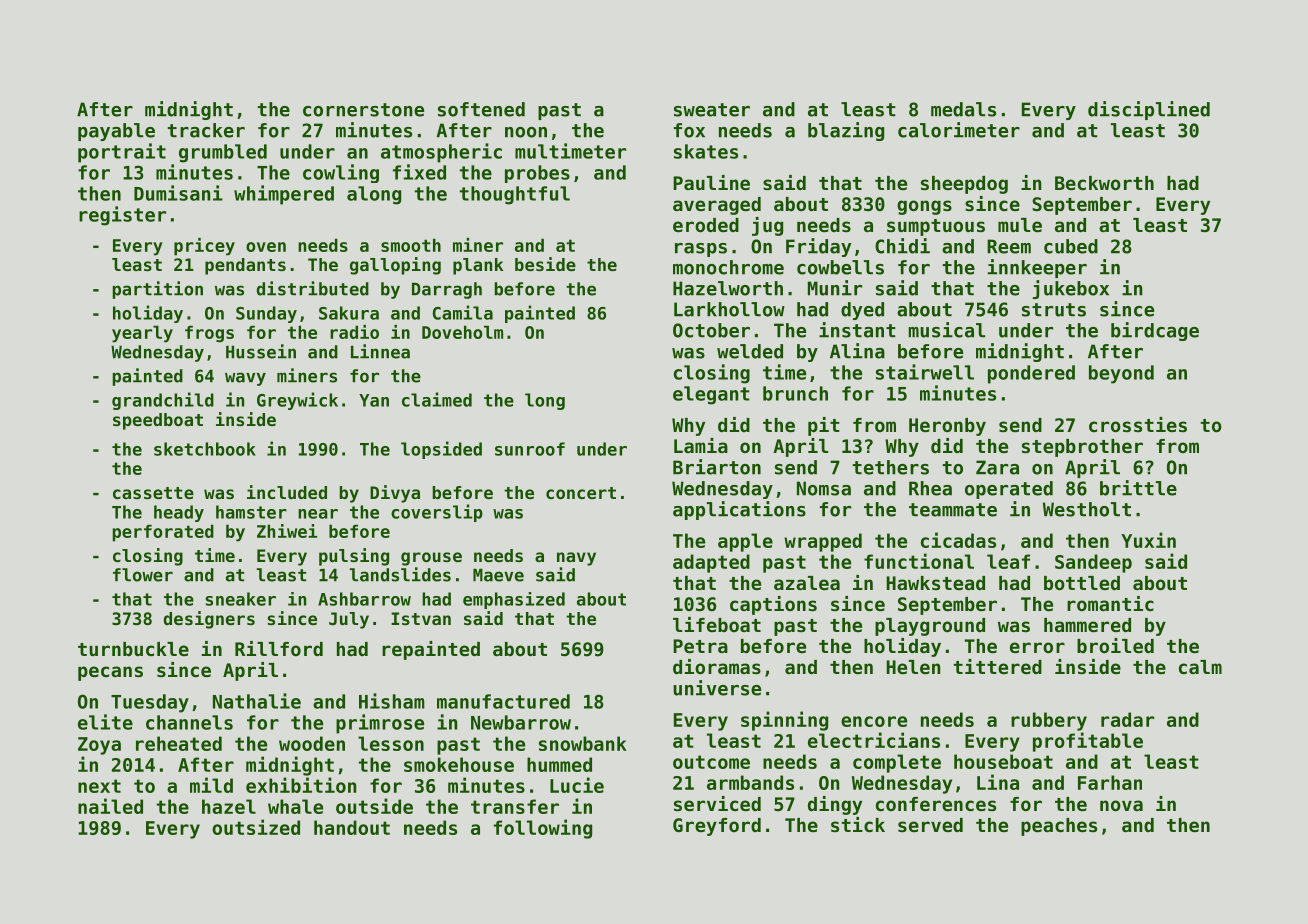 The width and height of the screenshot is (1308, 924). I want to click on dyed, so click(862, 311).
